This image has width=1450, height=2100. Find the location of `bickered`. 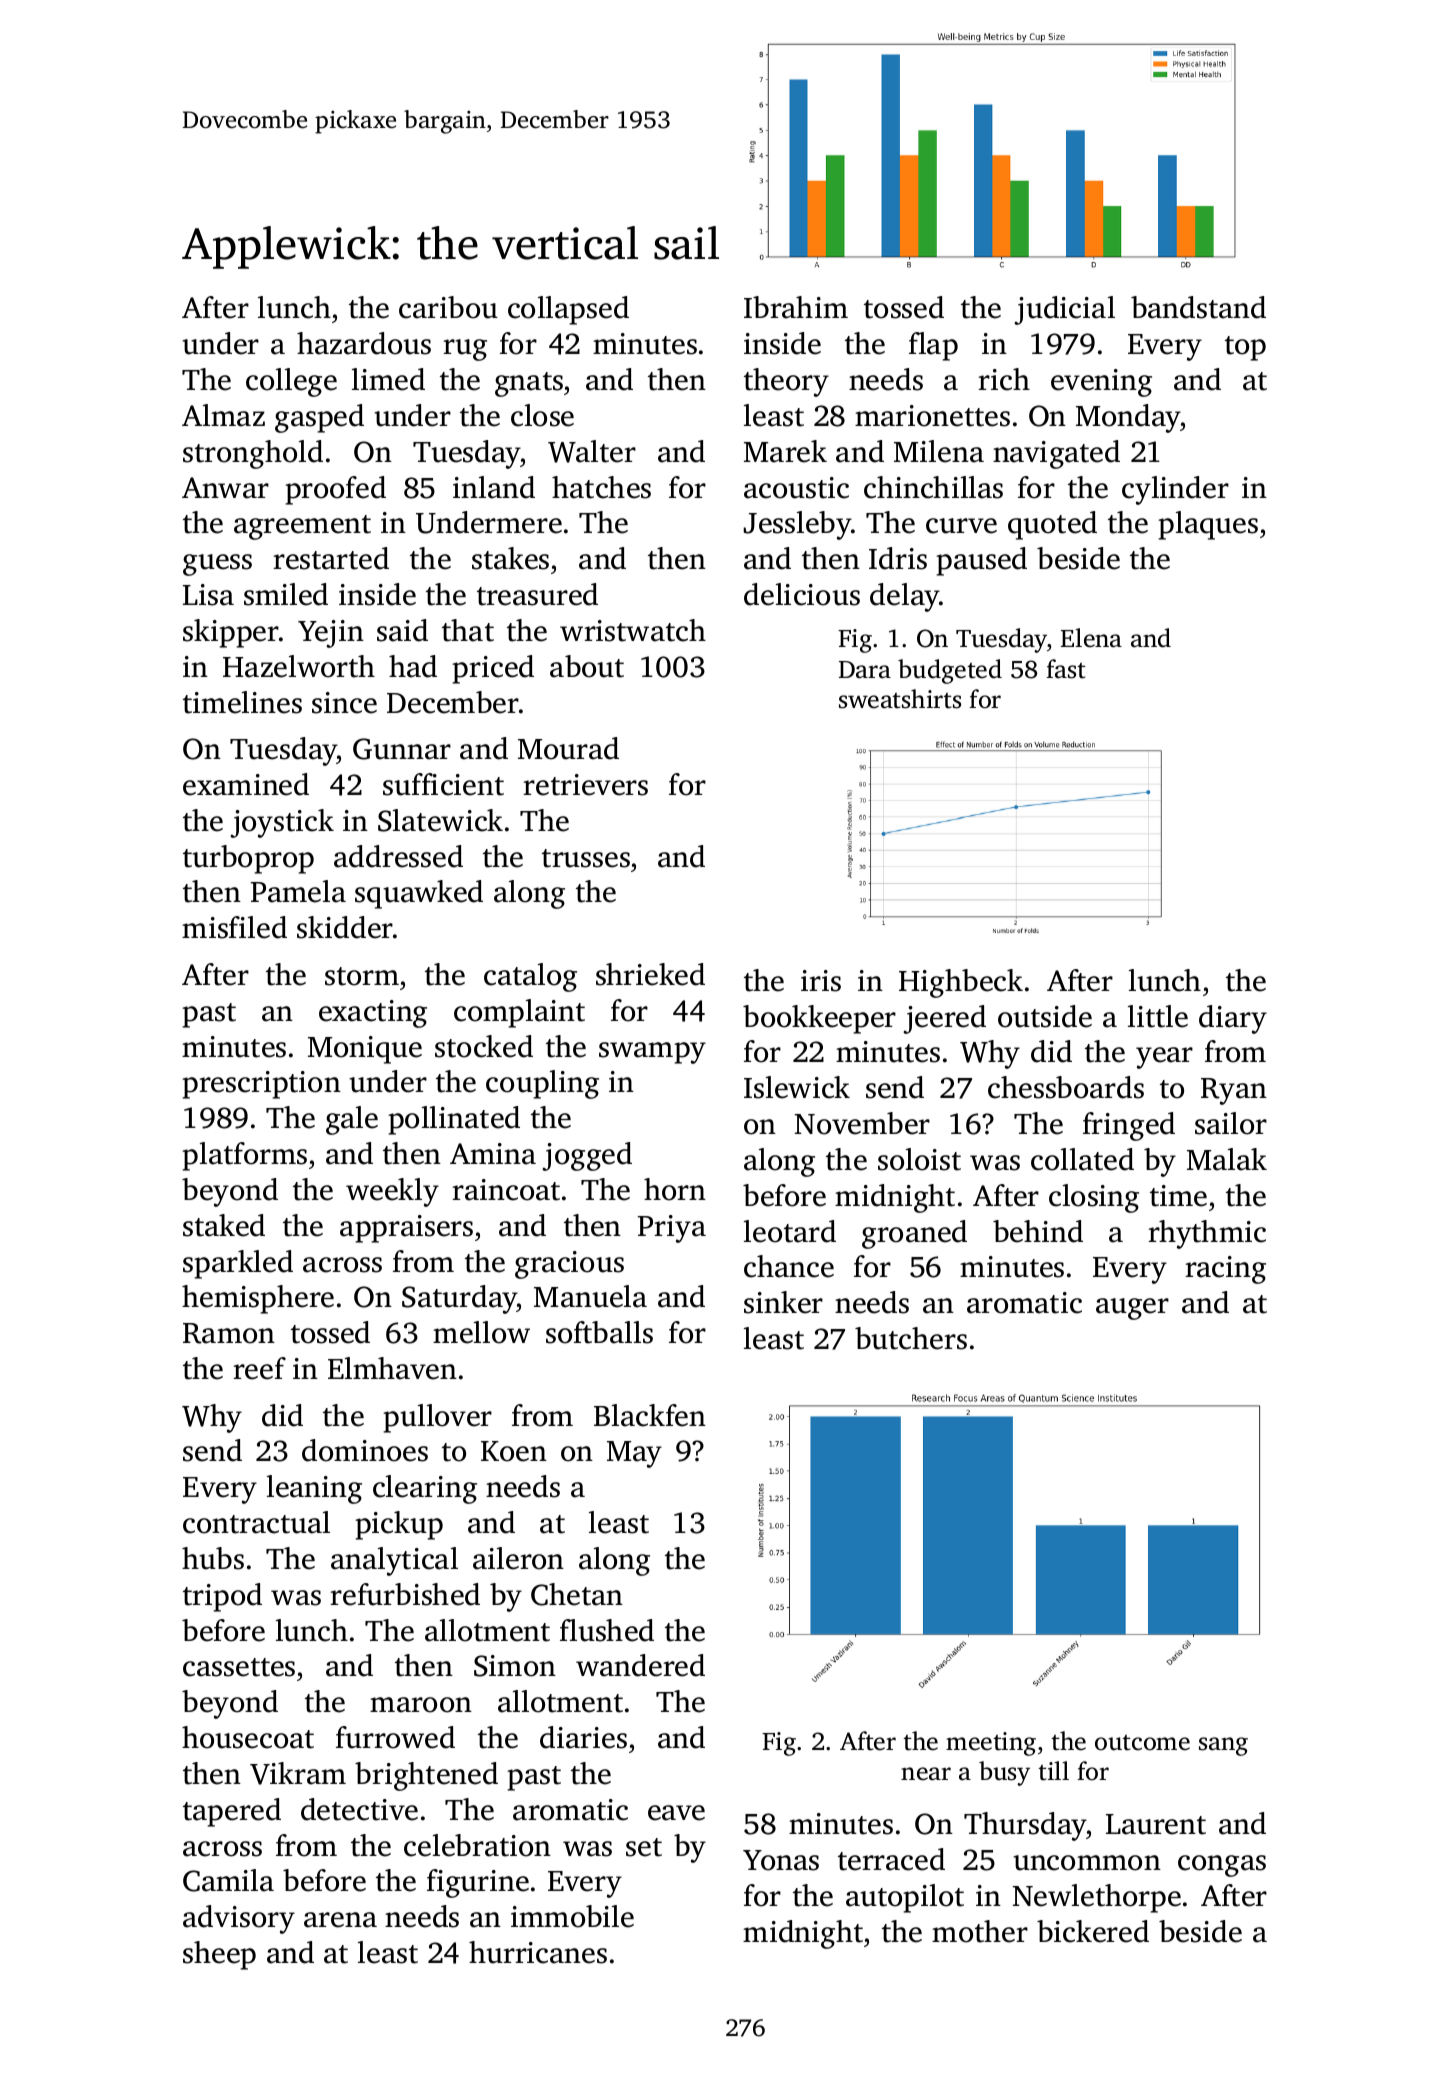

bickered is located at coordinates (1093, 1931).
